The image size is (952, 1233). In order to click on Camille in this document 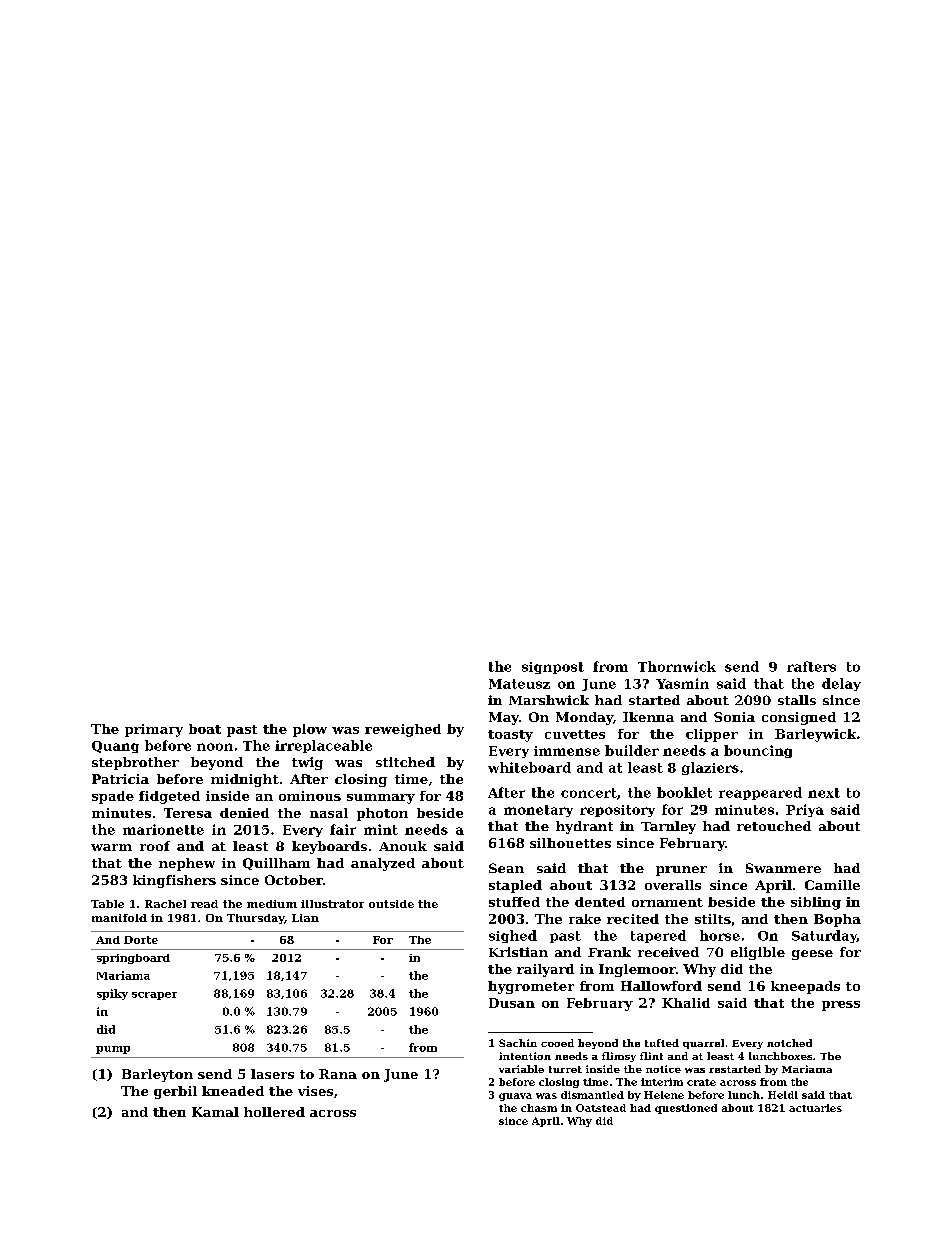, I will do `click(832, 885)`.
